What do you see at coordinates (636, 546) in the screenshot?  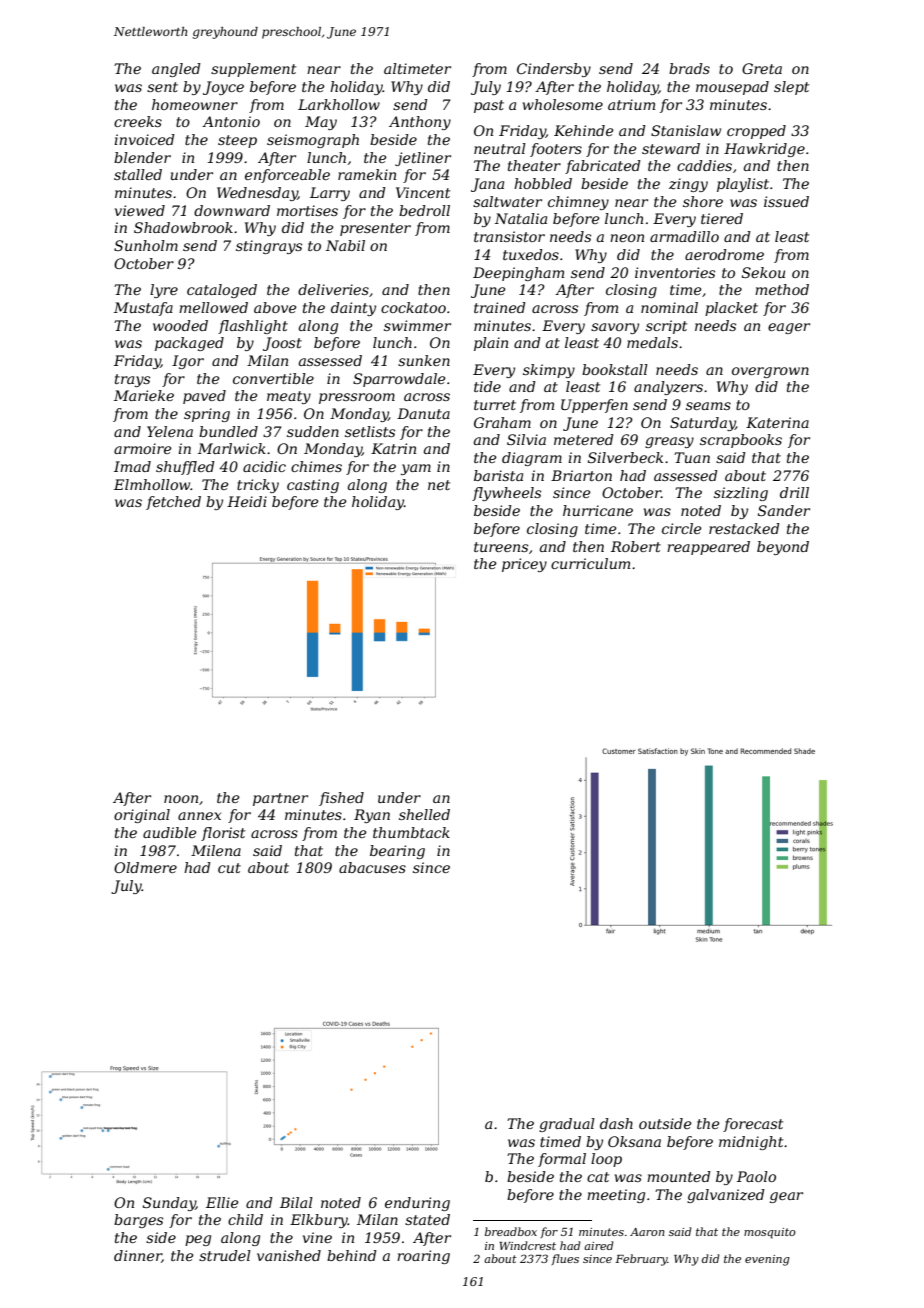 I see `Robert` at bounding box center [636, 546].
